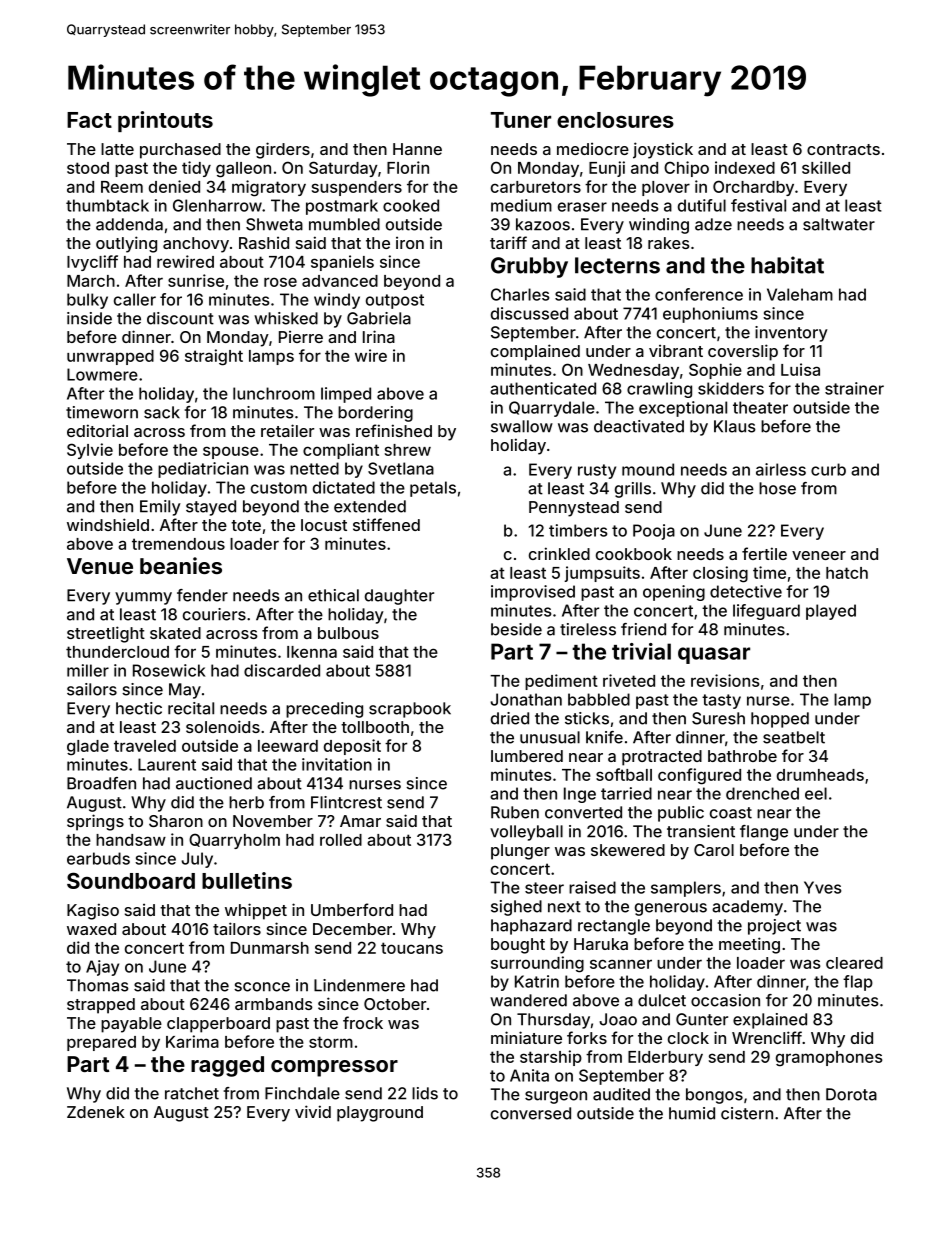  I want to click on payable, so click(131, 1025).
